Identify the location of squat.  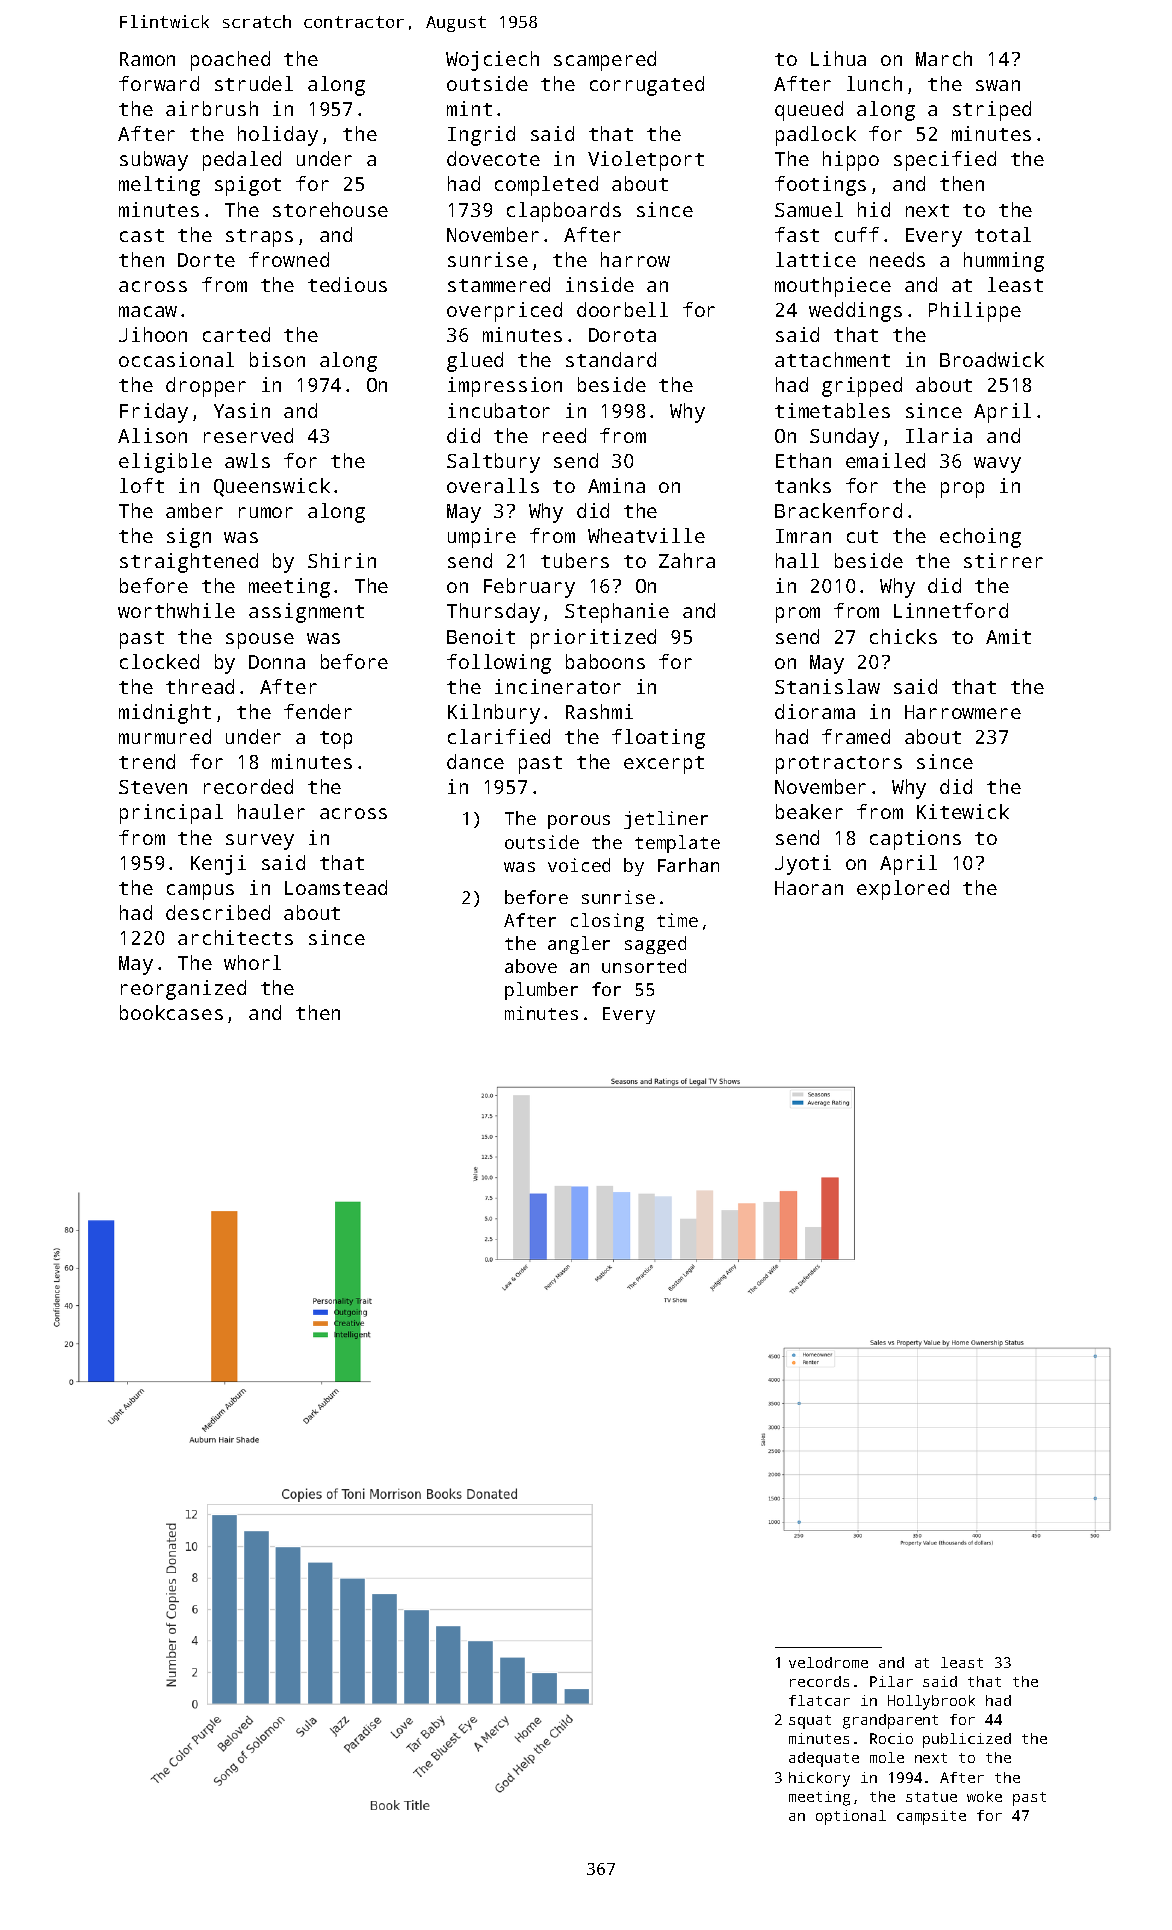
(810, 1722).
